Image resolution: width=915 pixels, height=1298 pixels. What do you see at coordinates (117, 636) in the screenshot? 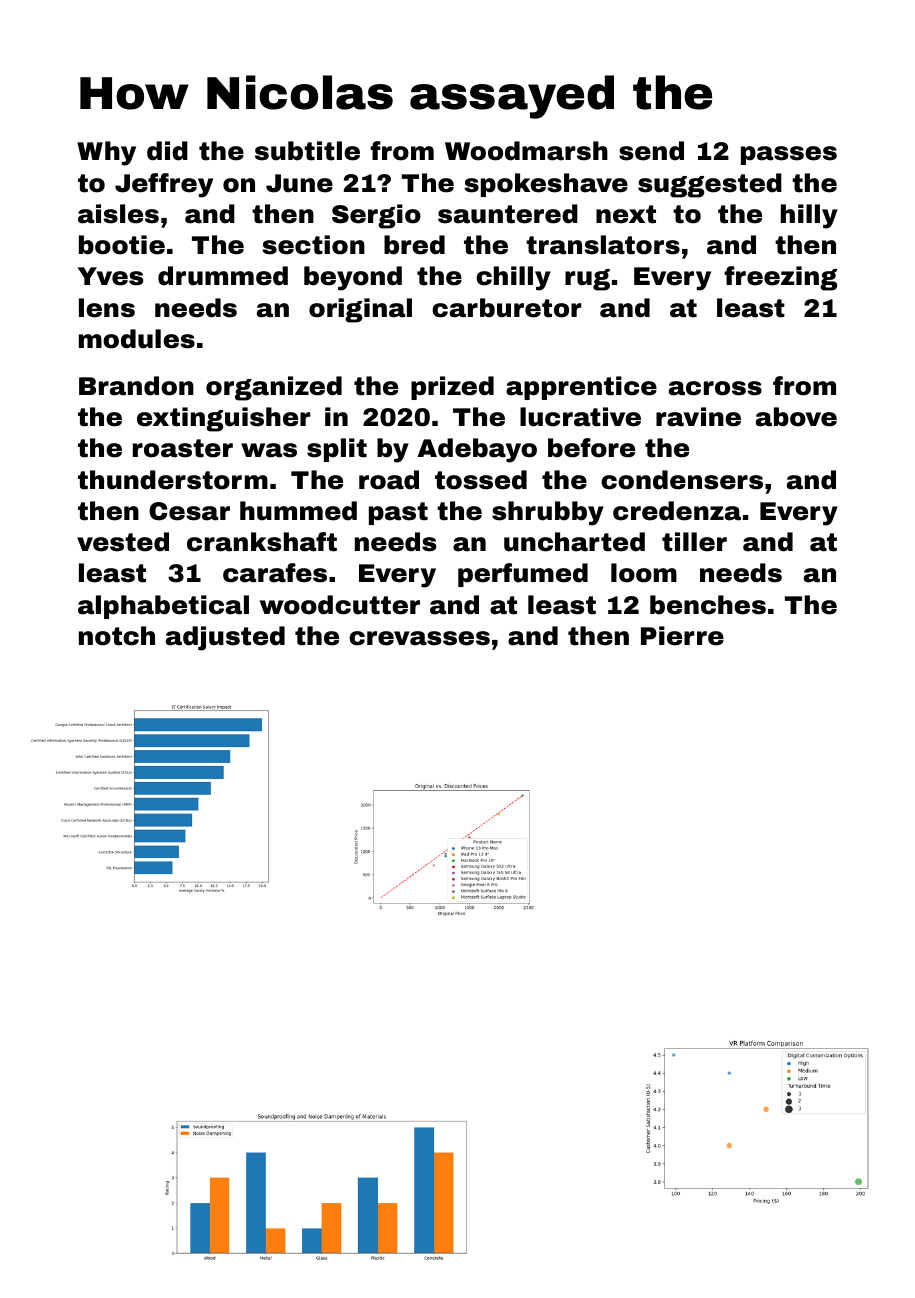
I see `notch` at bounding box center [117, 636].
